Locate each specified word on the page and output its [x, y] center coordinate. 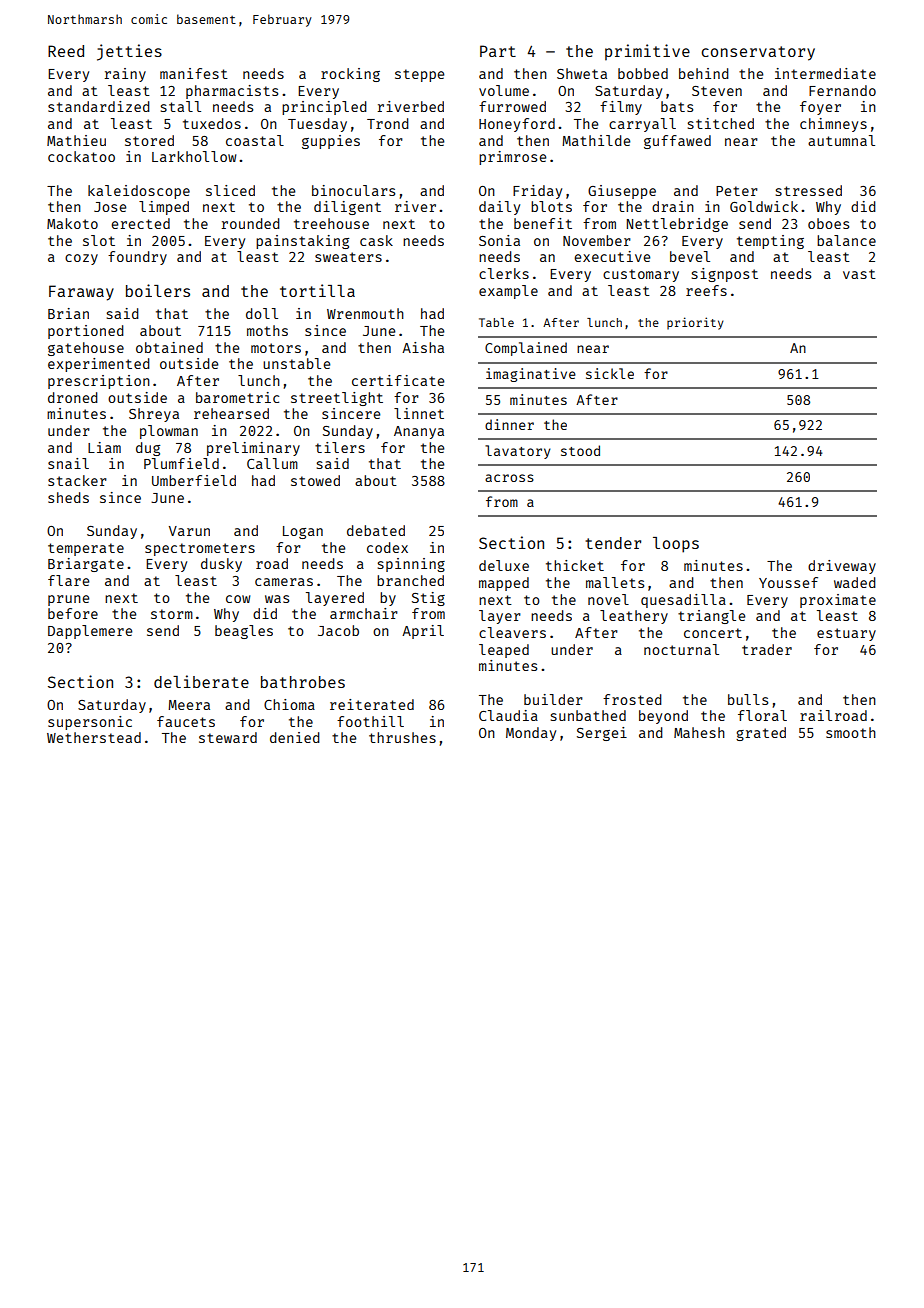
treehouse [331, 223]
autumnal [841, 140]
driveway [842, 567]
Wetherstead [94, 737]
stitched [721, 123]
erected [140, 223]
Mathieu [76, 140]
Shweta [582, 73]
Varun [189, 531]
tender [613, 543]
